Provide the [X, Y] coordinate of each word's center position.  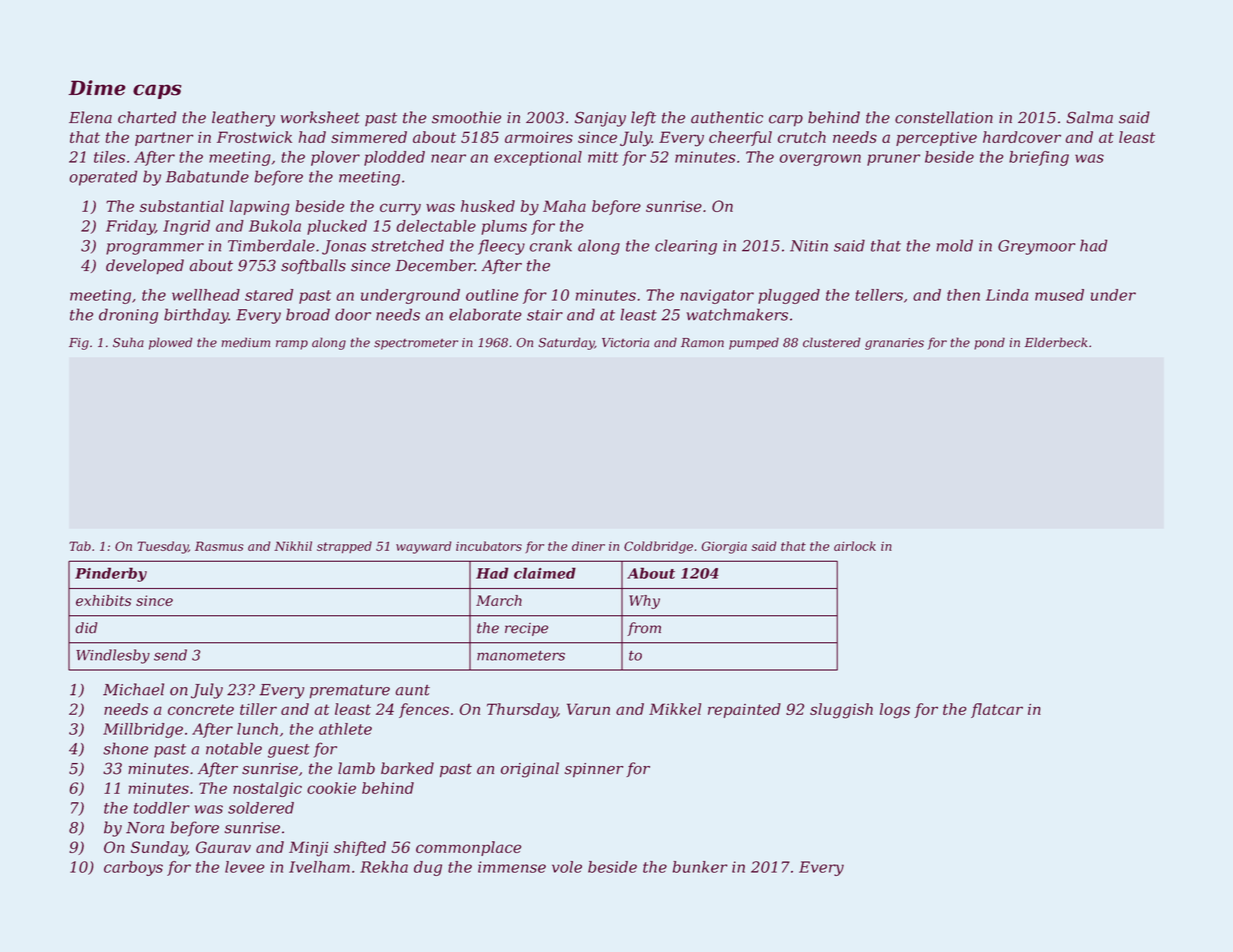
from [644, 629]
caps [157, 91]
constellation [944, 117]
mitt [603, 157]
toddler [162, 808]
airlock [855, 546]
